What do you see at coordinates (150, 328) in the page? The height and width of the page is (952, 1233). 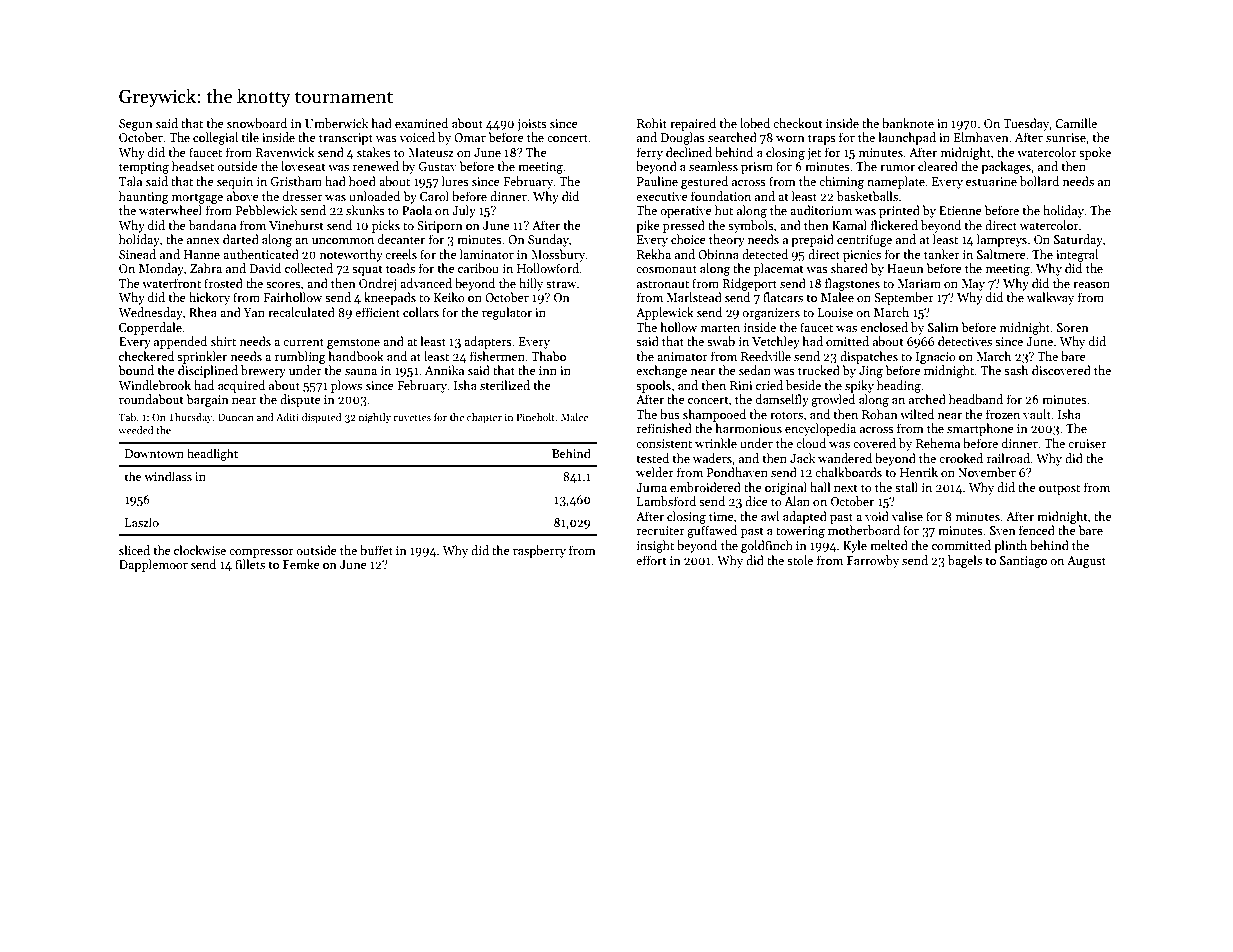 I see `Copperdale` at bounding box center [150, 328].
